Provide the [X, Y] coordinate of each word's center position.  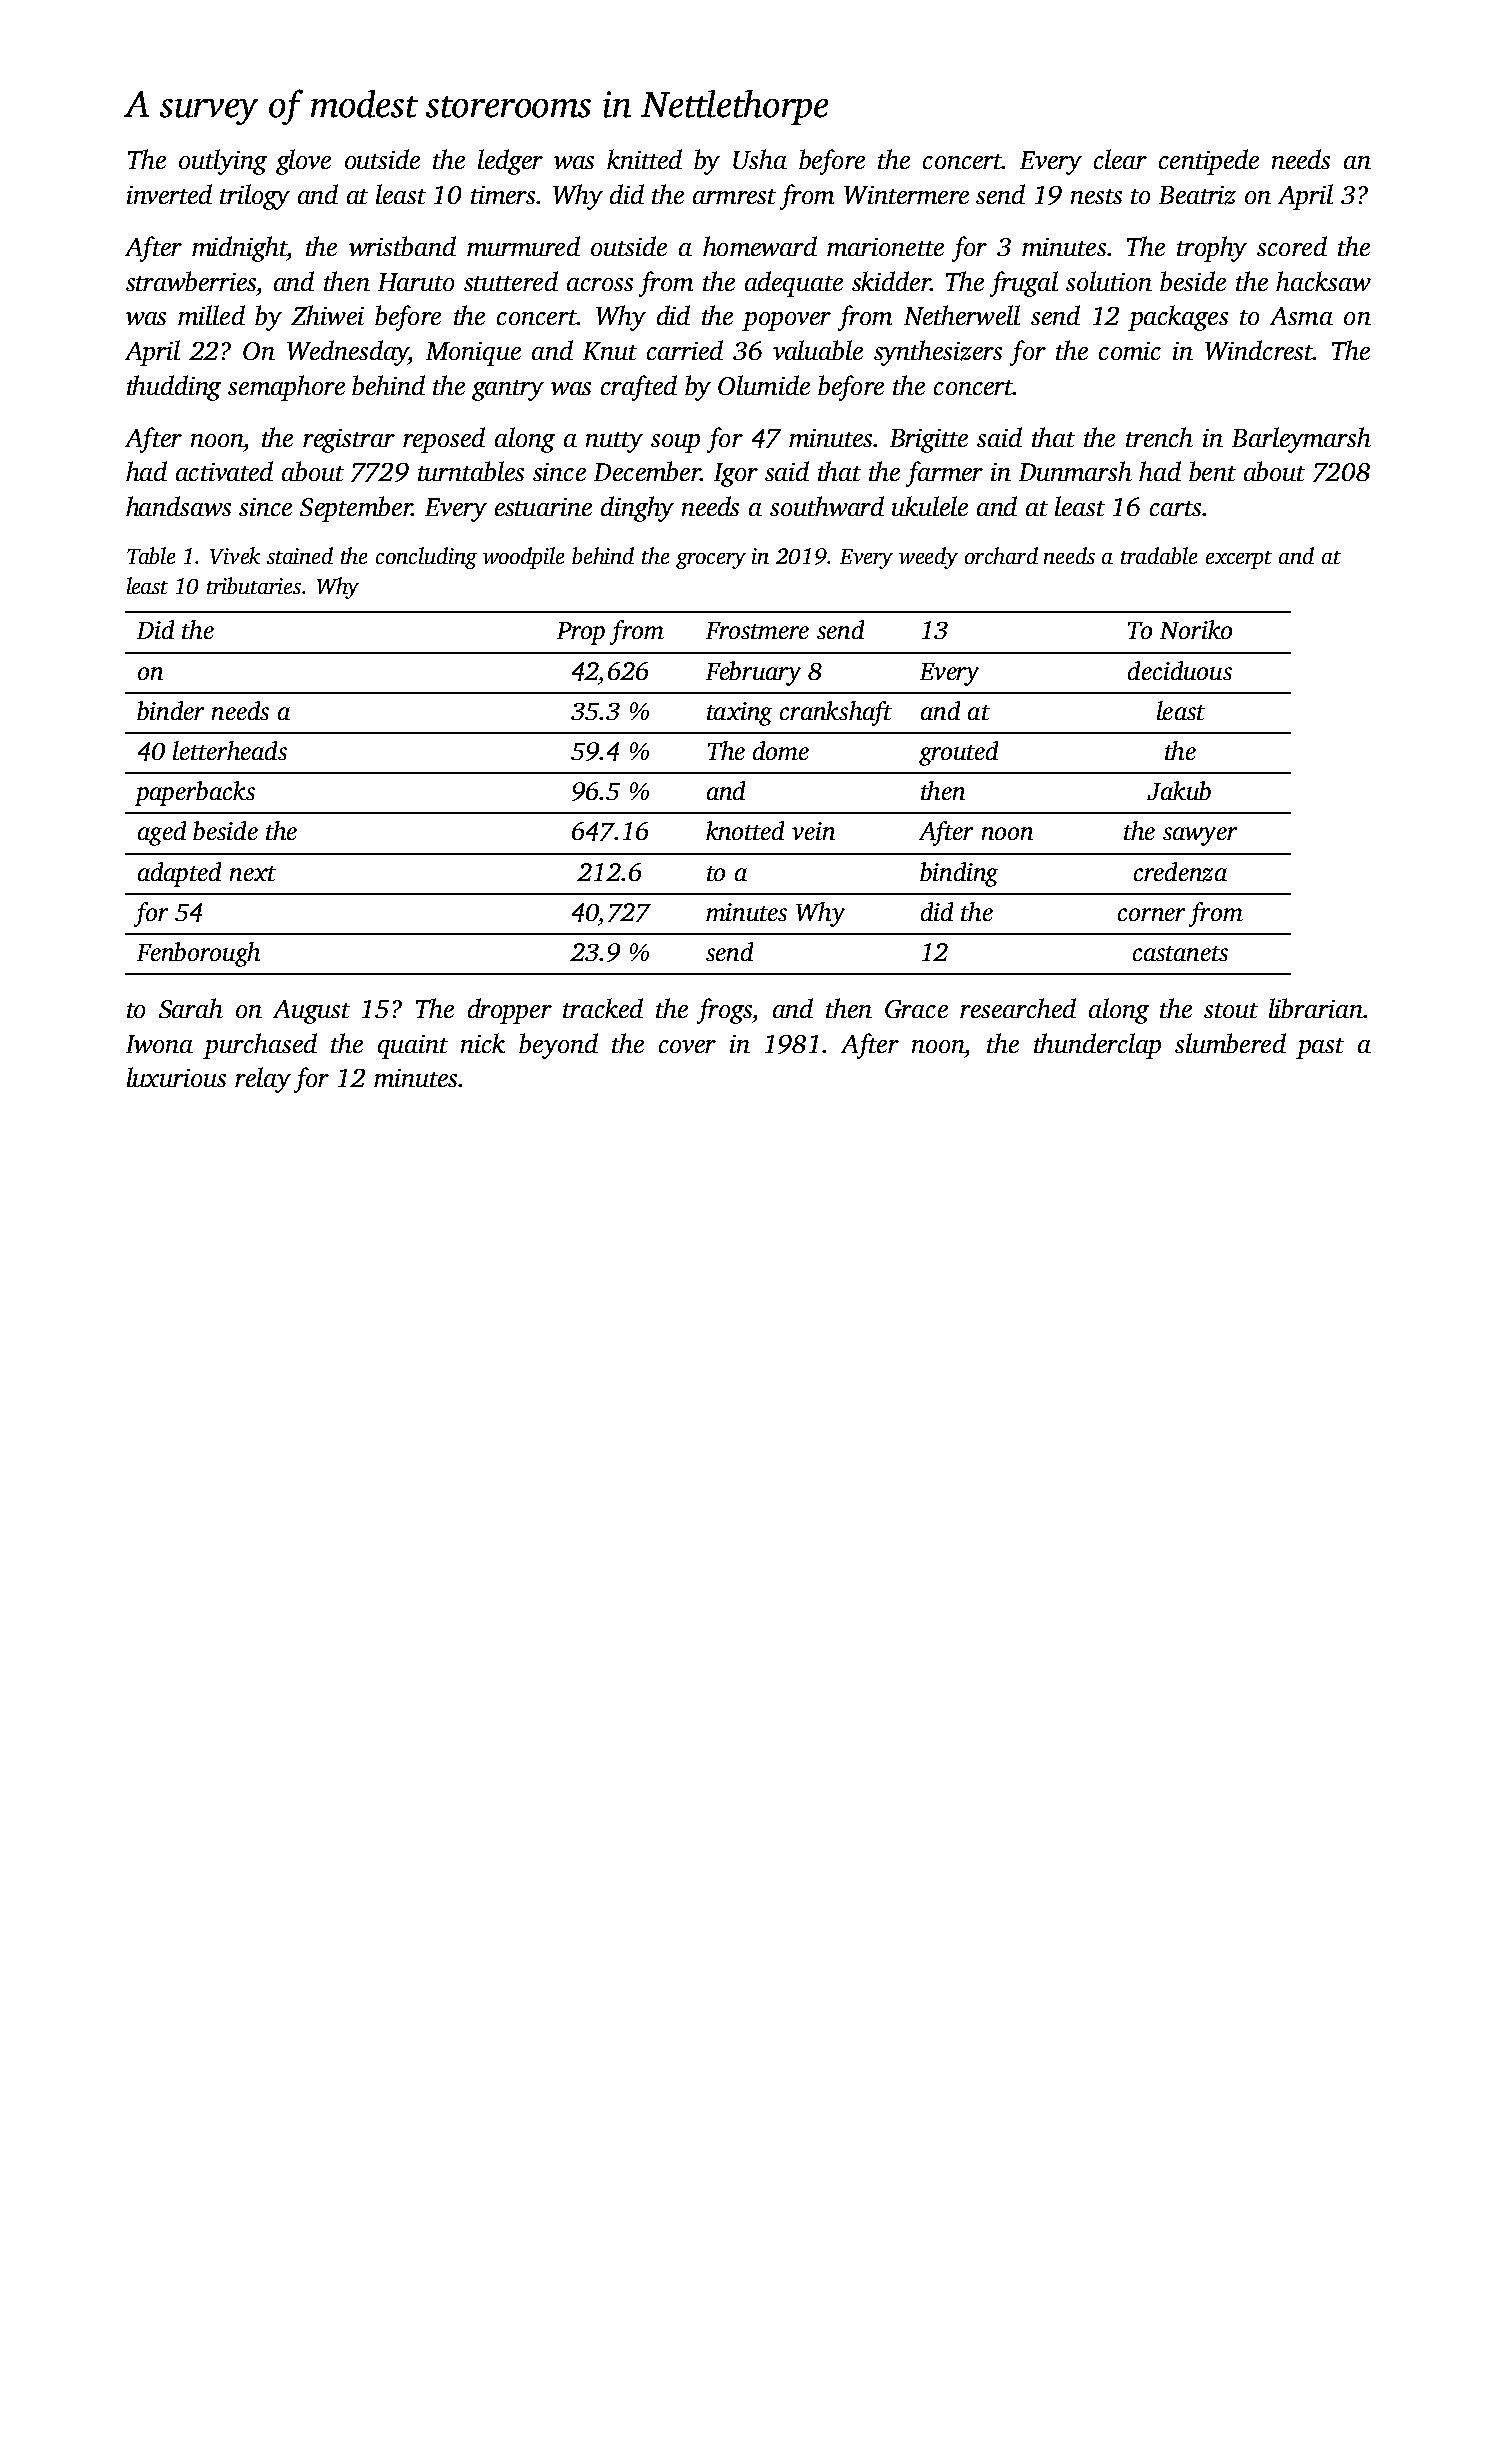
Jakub [1179, 790]
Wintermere [906, 195]
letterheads [230, 750]
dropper [510, 1011]
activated [224, 471]
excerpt [1239, 560]
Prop [581, 633]
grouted [958, 753]
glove [303, 162]
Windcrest [1259, 350]
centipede [1209, 162]
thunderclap [1097, 1046]
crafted [639, 388]
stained [300, 555]
